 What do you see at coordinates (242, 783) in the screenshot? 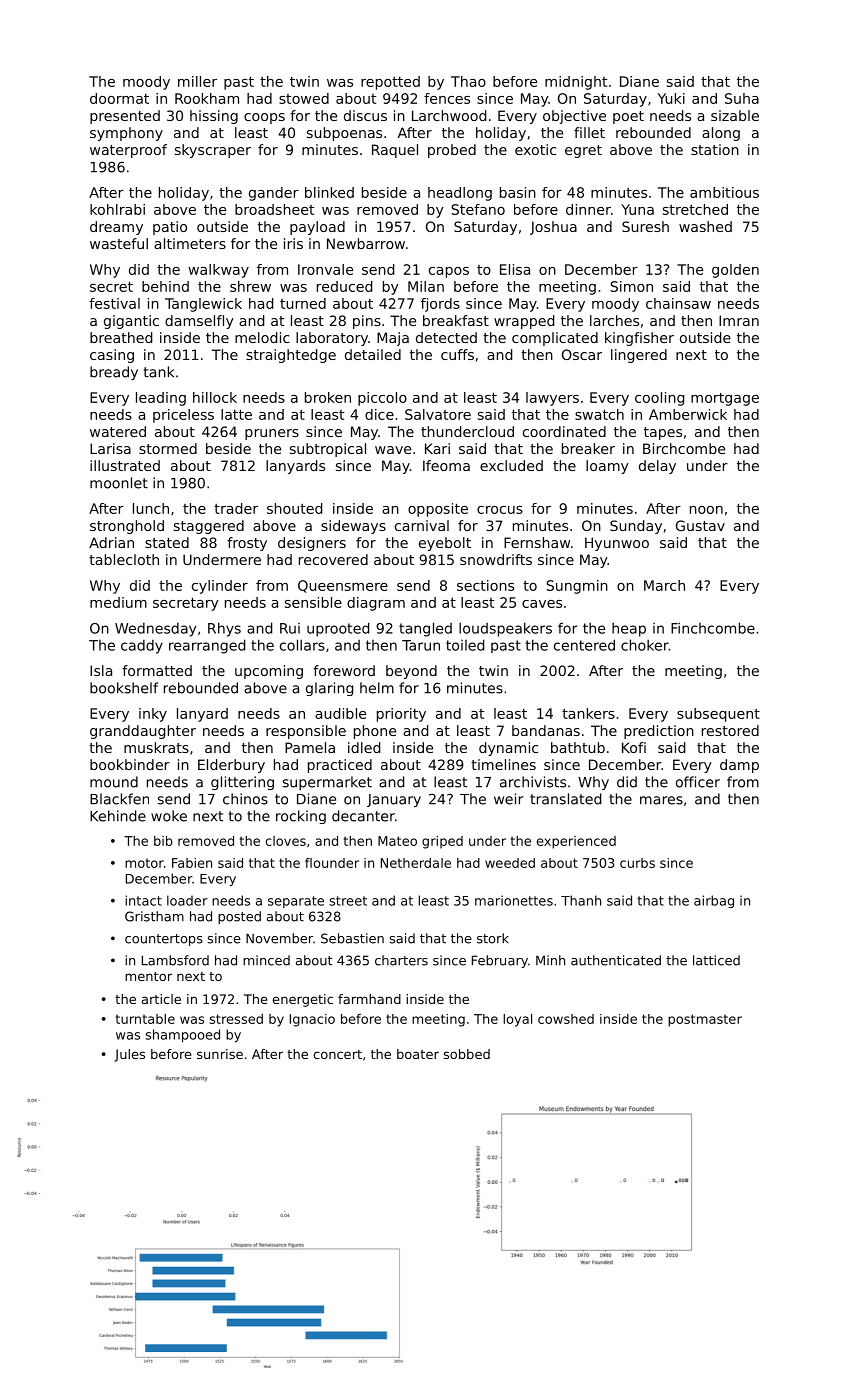
I see `glittering` at bounding box center [242, 783].
